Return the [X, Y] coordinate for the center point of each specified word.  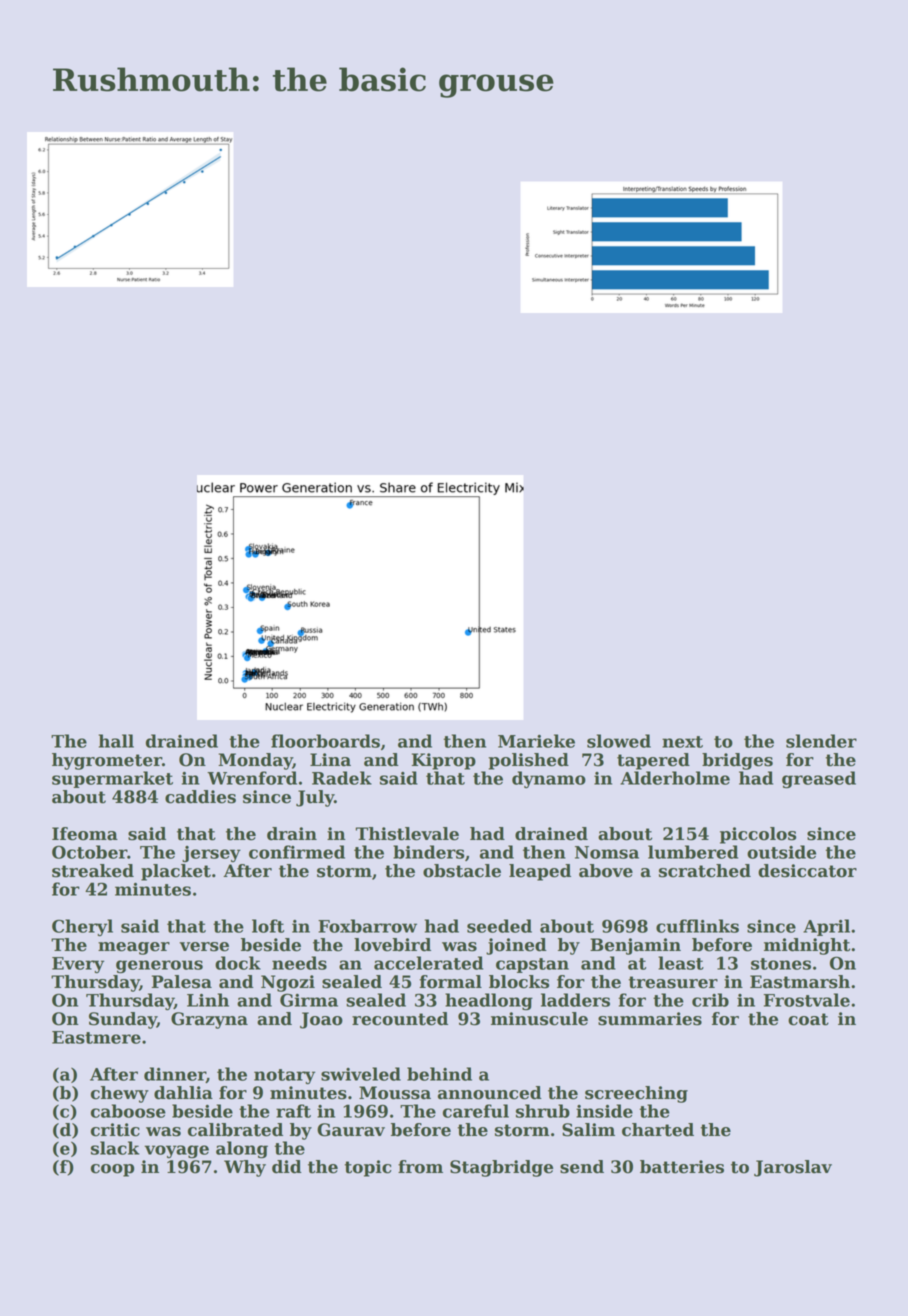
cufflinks [697, 926]
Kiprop [444, 761]
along [242, 1150]
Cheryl [82, 928]
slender [821, 741]
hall [116, 741]
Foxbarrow [367, 926]
